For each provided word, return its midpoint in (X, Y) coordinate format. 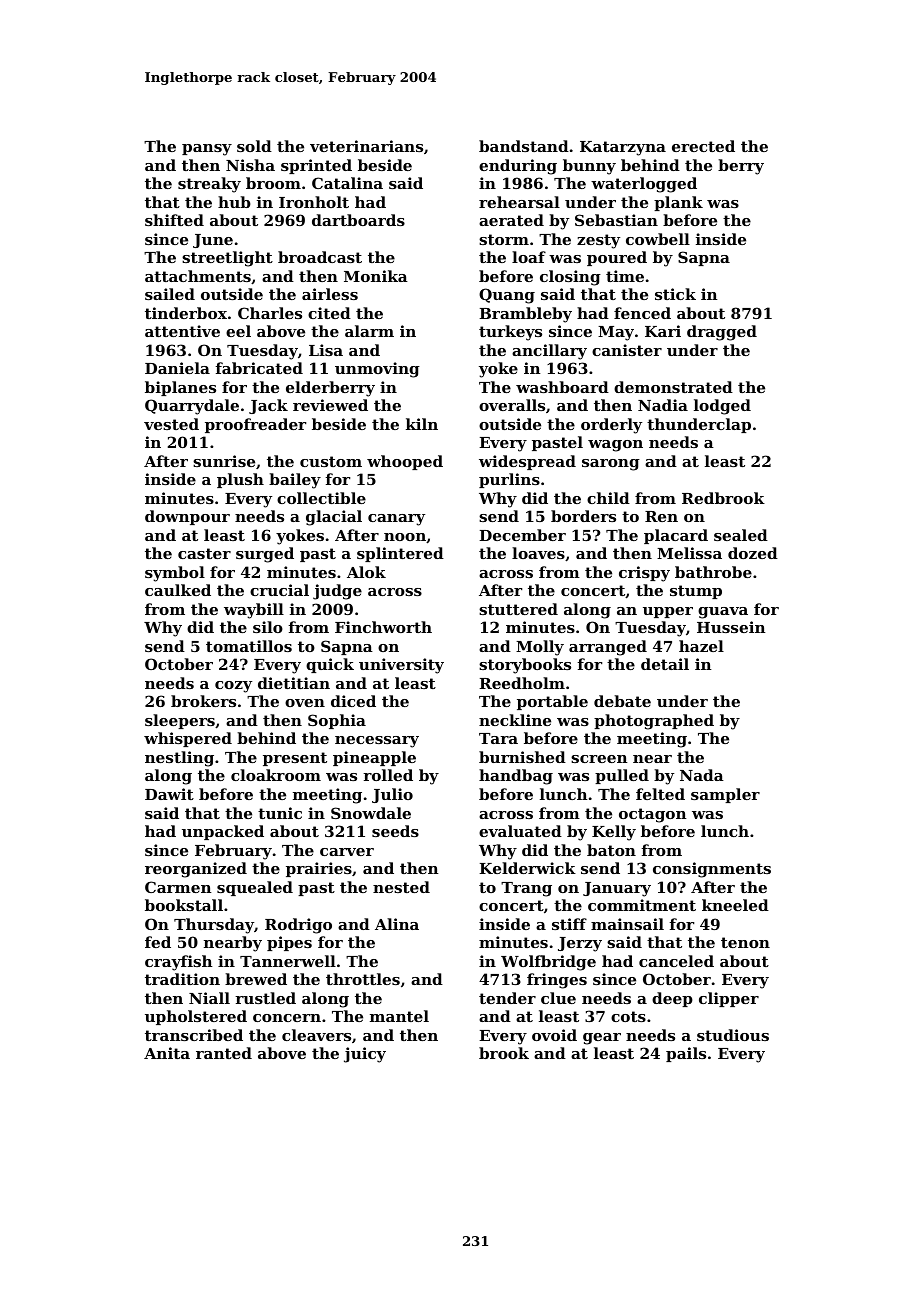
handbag (516, 777)
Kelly (614, 833)
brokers (203, 701)
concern (287, 1018)
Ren (661, 516)
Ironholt (314, 202)
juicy (365, 1055)
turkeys (510, 333)
